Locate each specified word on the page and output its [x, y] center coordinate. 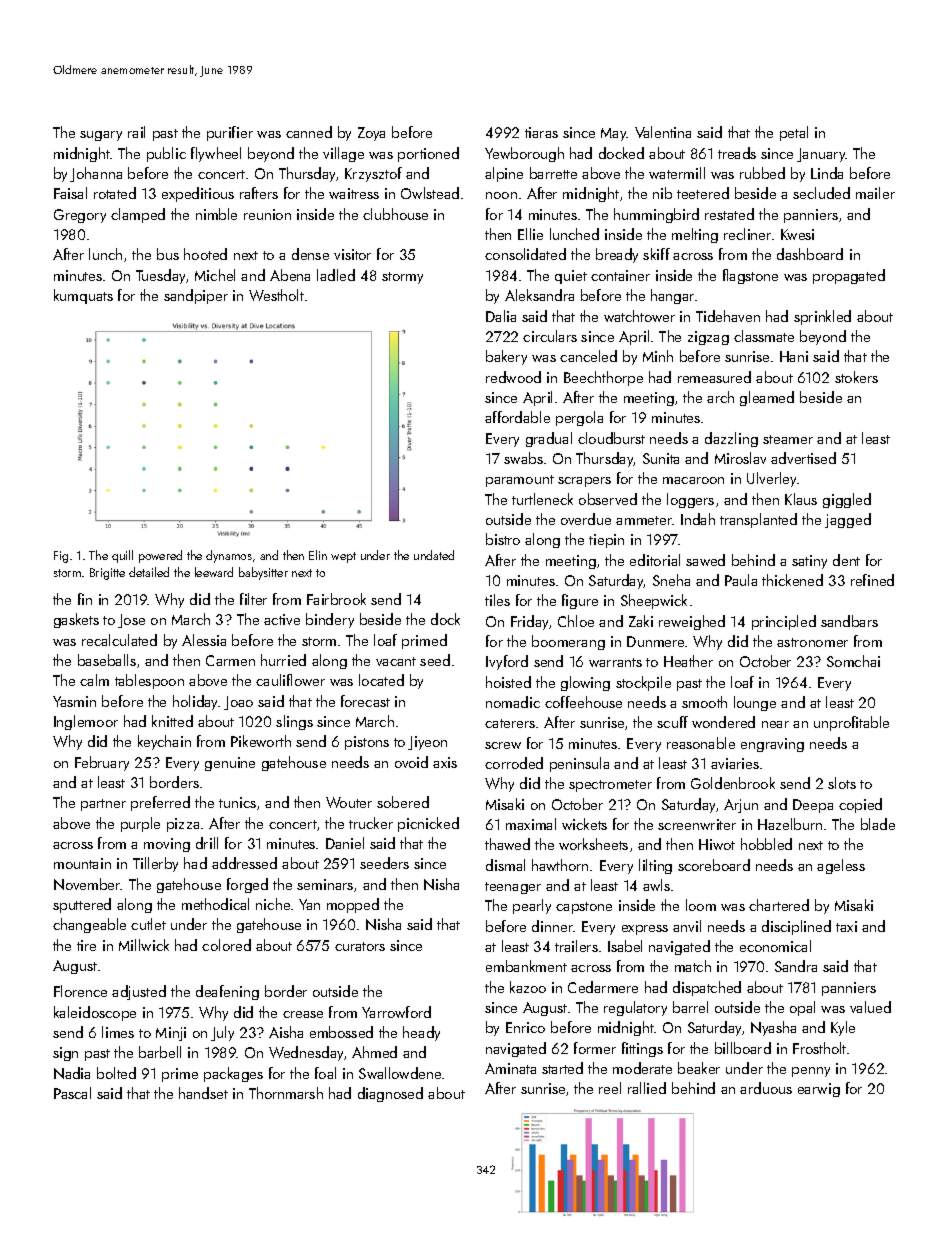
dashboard [810, 254]
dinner [553, 926]
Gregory [80, 216]
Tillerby [155, 864]
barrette [553, 173]
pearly [532, 906]
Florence [80, 991]
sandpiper [196, 296]
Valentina [663, 132]
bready [617, 255]
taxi [846, 926]
